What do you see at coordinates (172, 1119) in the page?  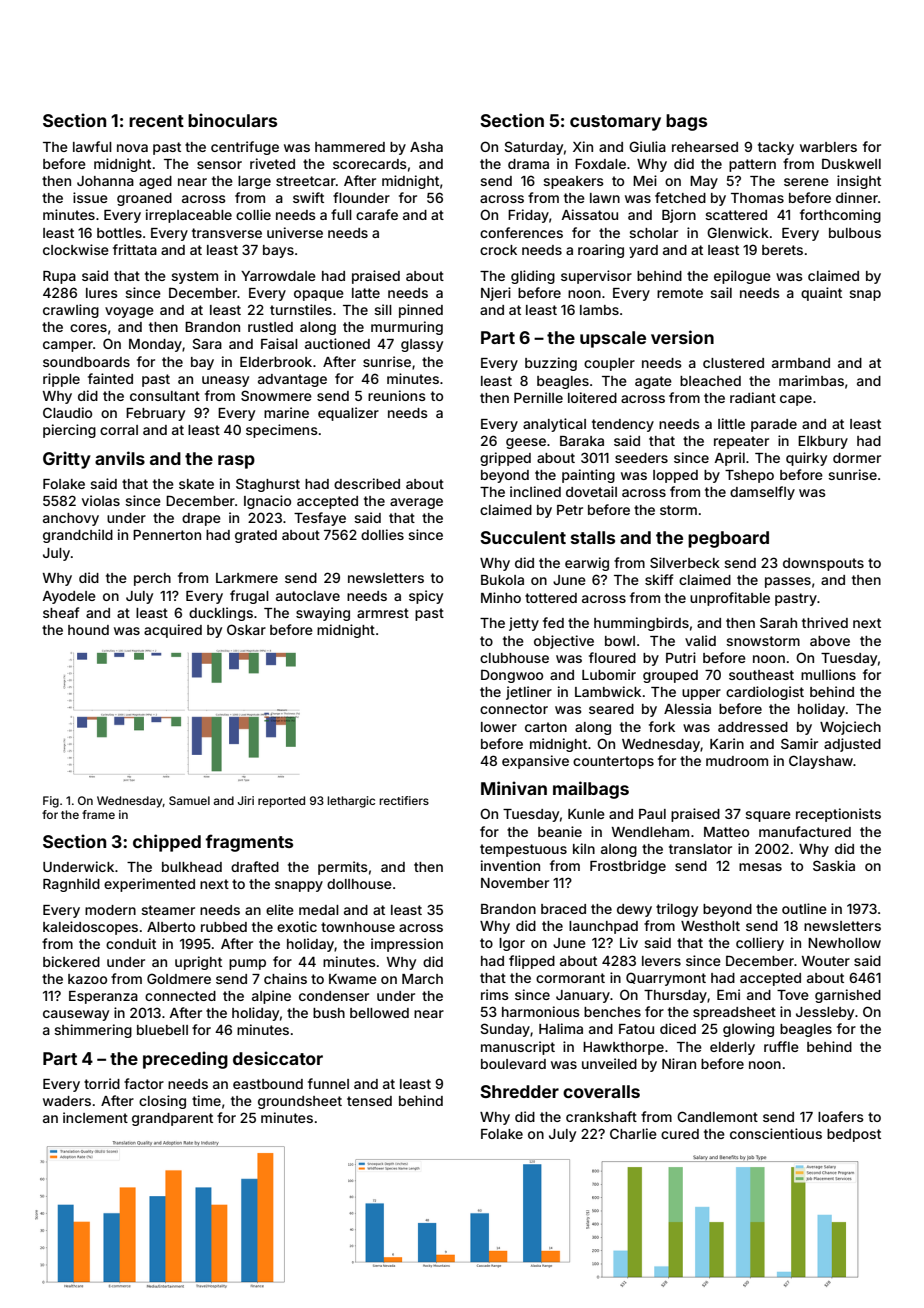 I see `grandparent` at bounding box center [172, 1119].
